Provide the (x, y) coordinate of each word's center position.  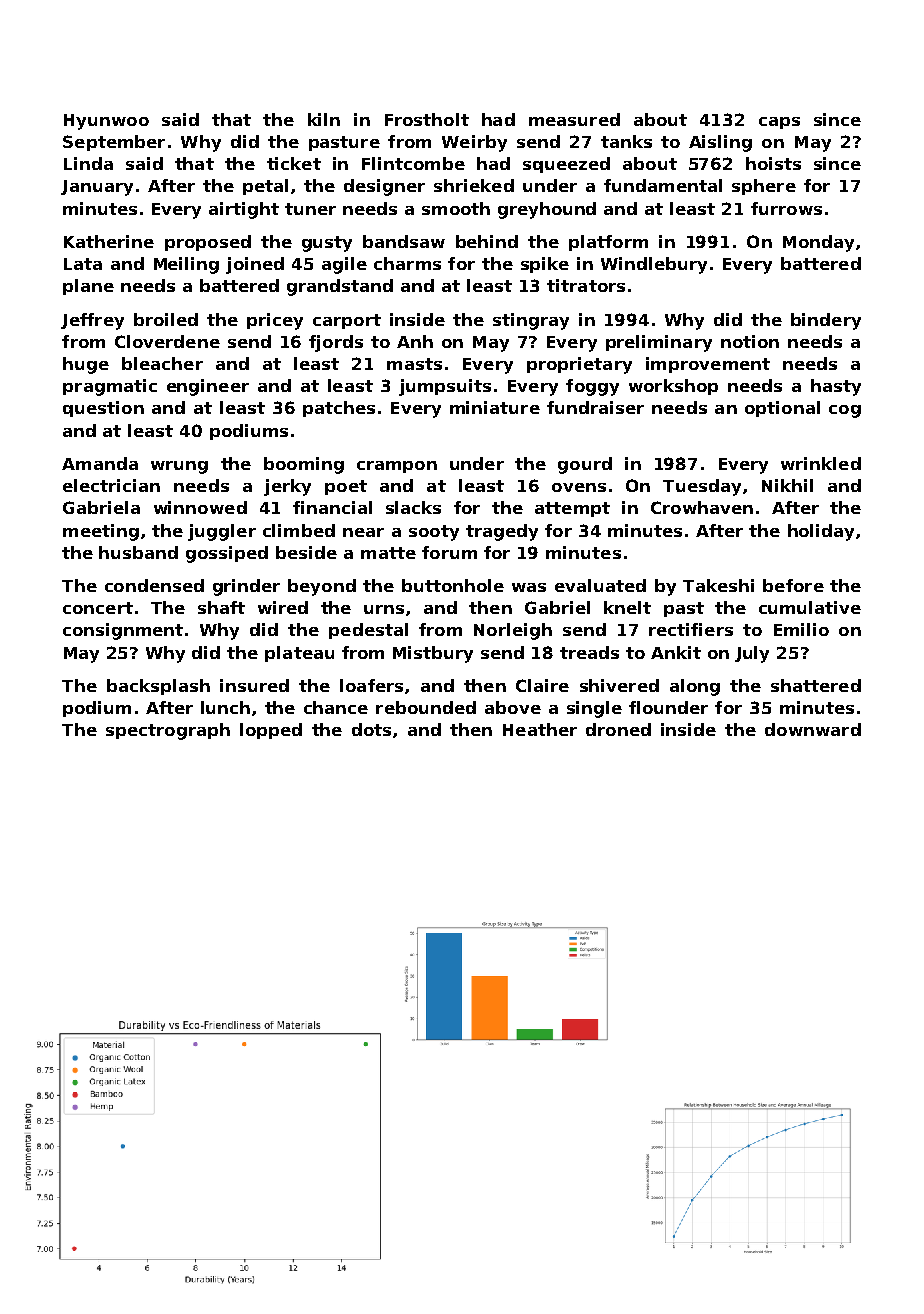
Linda (88, 163)
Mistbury (433, 654)
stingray (531, 321)
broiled (166, 319)
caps (779, 123)
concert (98, 608)
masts (414, 364)
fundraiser (595, 407)
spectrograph (168, 731)
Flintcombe (413, 163)
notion (750, 341)
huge (86, 365)
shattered (816, 685)
